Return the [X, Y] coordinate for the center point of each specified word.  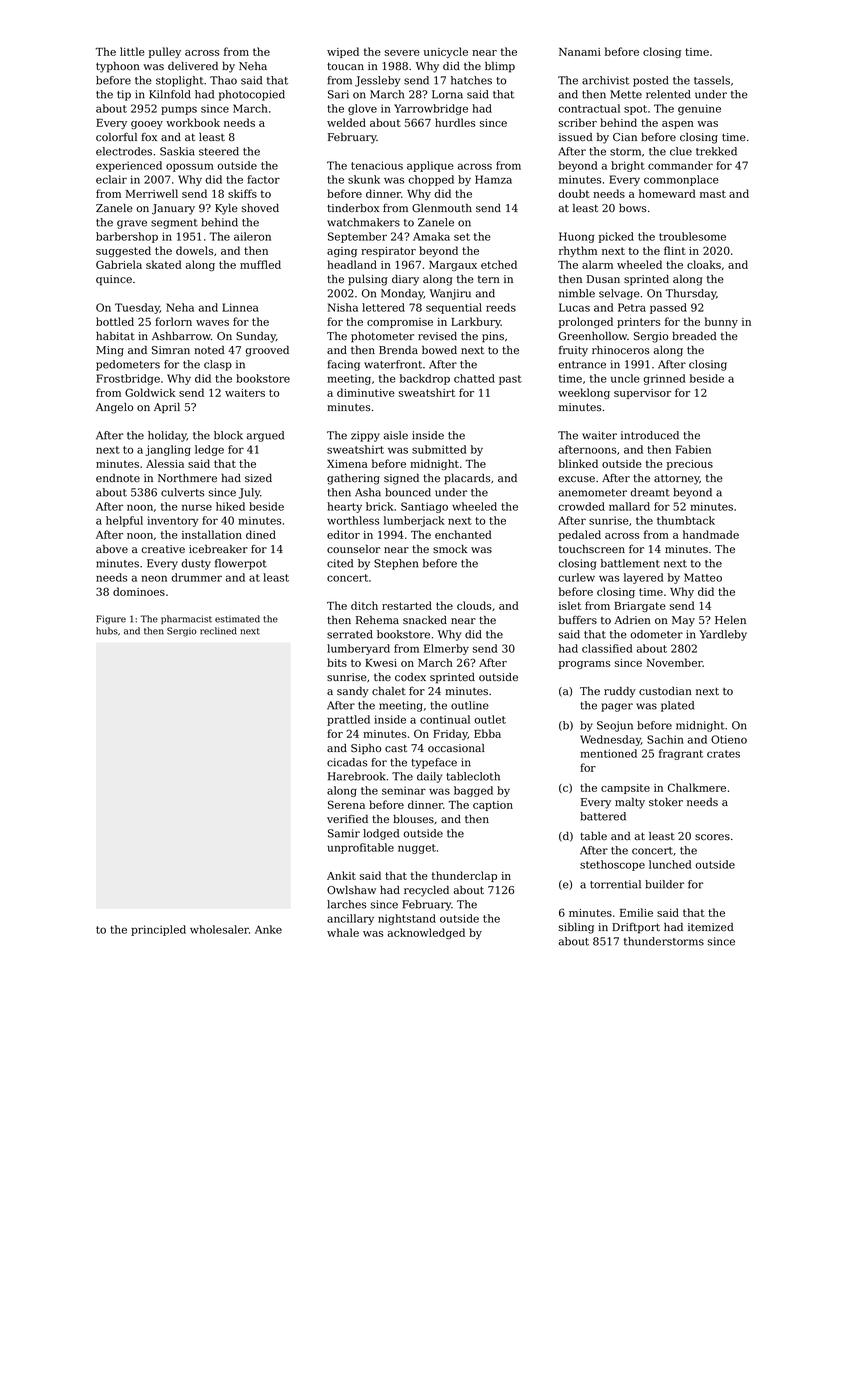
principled [158, 930]
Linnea [240, 307]
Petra [632, 307]
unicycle [446, 52]
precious [690, 465]
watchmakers [363, 222]
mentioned [608, 753]
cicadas [347, 762]
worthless [353, 520]
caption [493, 806]
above [112, 548]
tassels [712, 80]
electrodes [124, 151]
